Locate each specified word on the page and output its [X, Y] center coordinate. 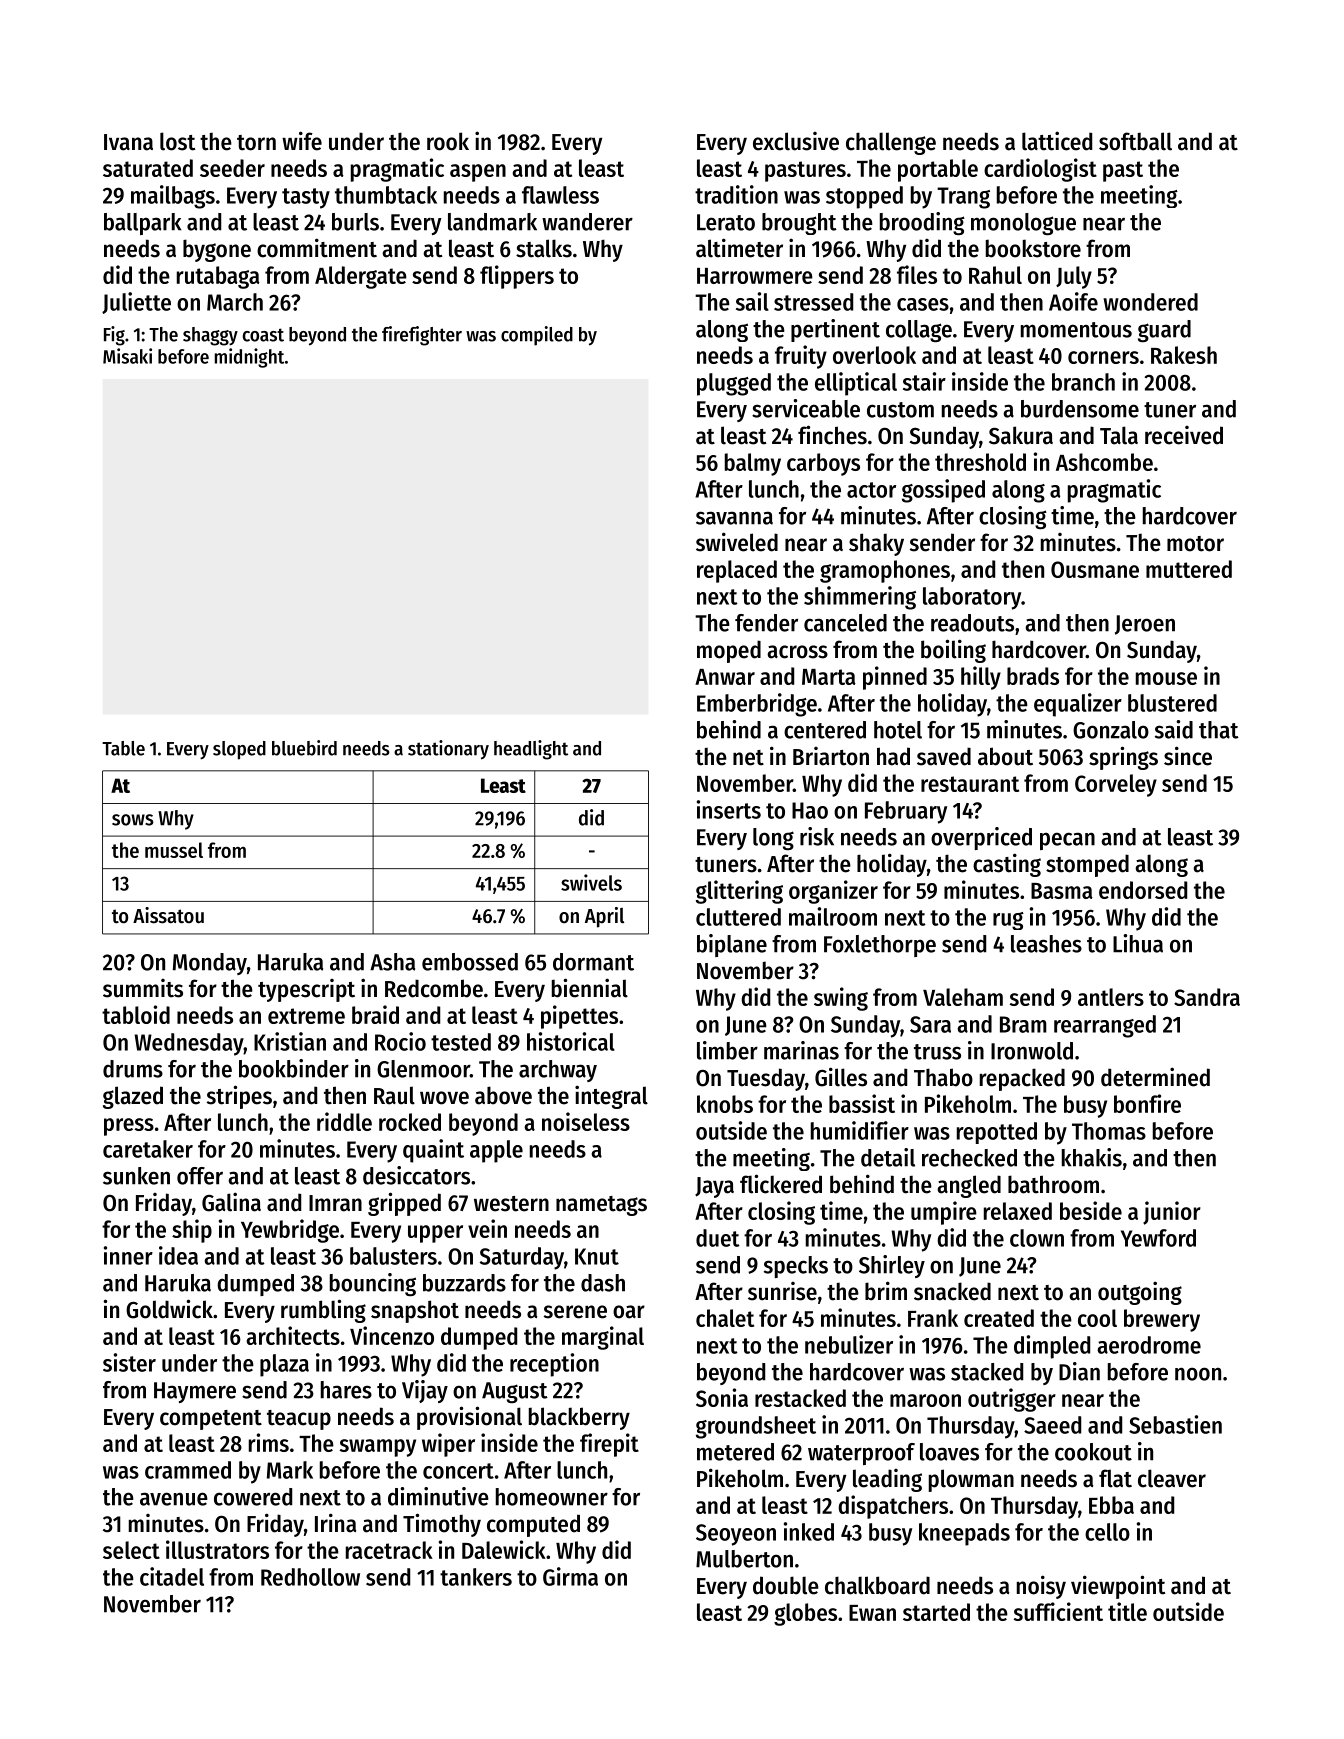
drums [133, 1069]
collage [919, 331]
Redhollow [310, 1577]
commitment [317, 248]
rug [1008, 921]
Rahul [995, 275]
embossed [470, 962]
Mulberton [744, 1559]
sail [752, 301]
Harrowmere [755, 276]
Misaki [127, 356]
